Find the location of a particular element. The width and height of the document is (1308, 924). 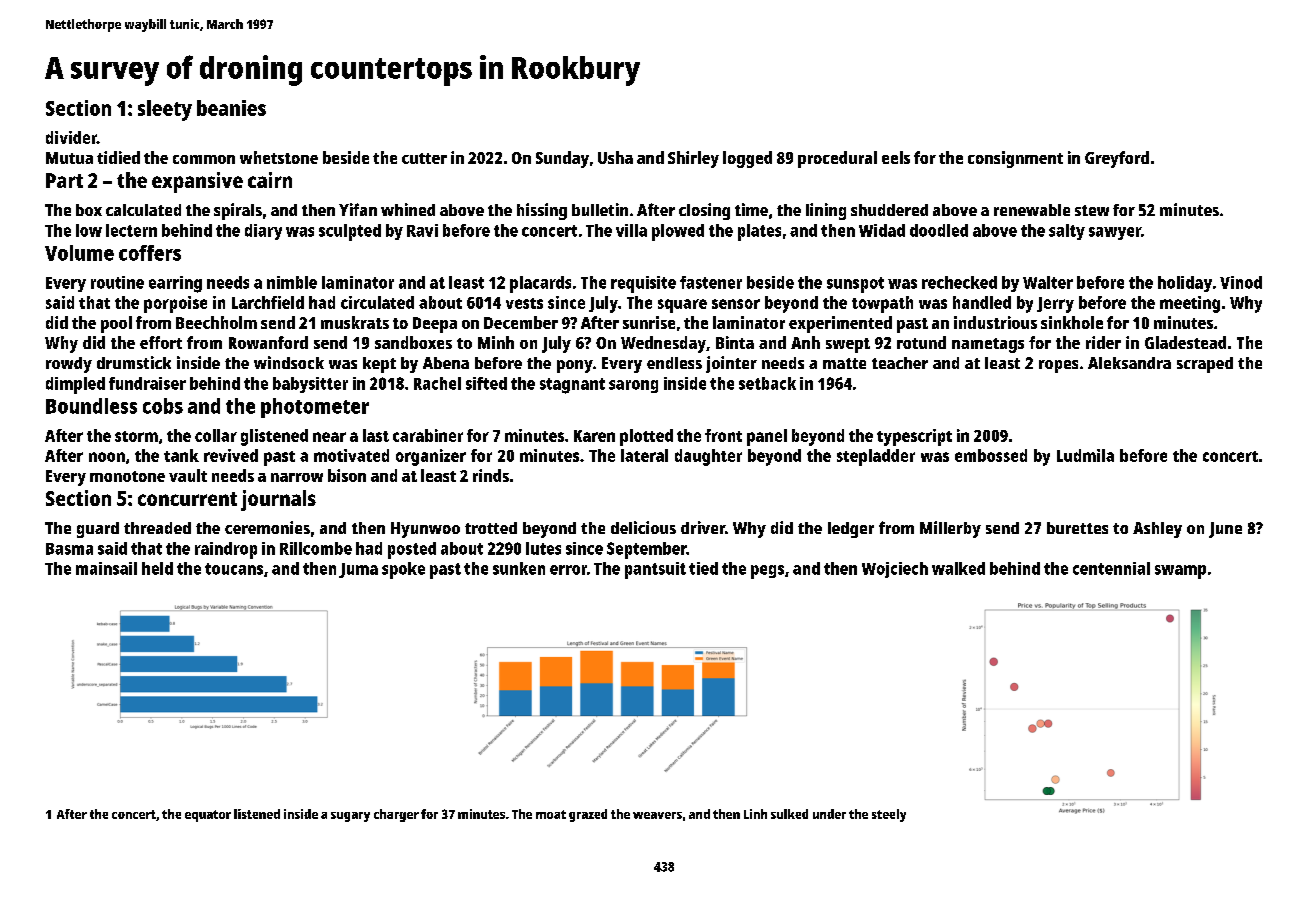

Mutua is located at coordinates (69, 158).
